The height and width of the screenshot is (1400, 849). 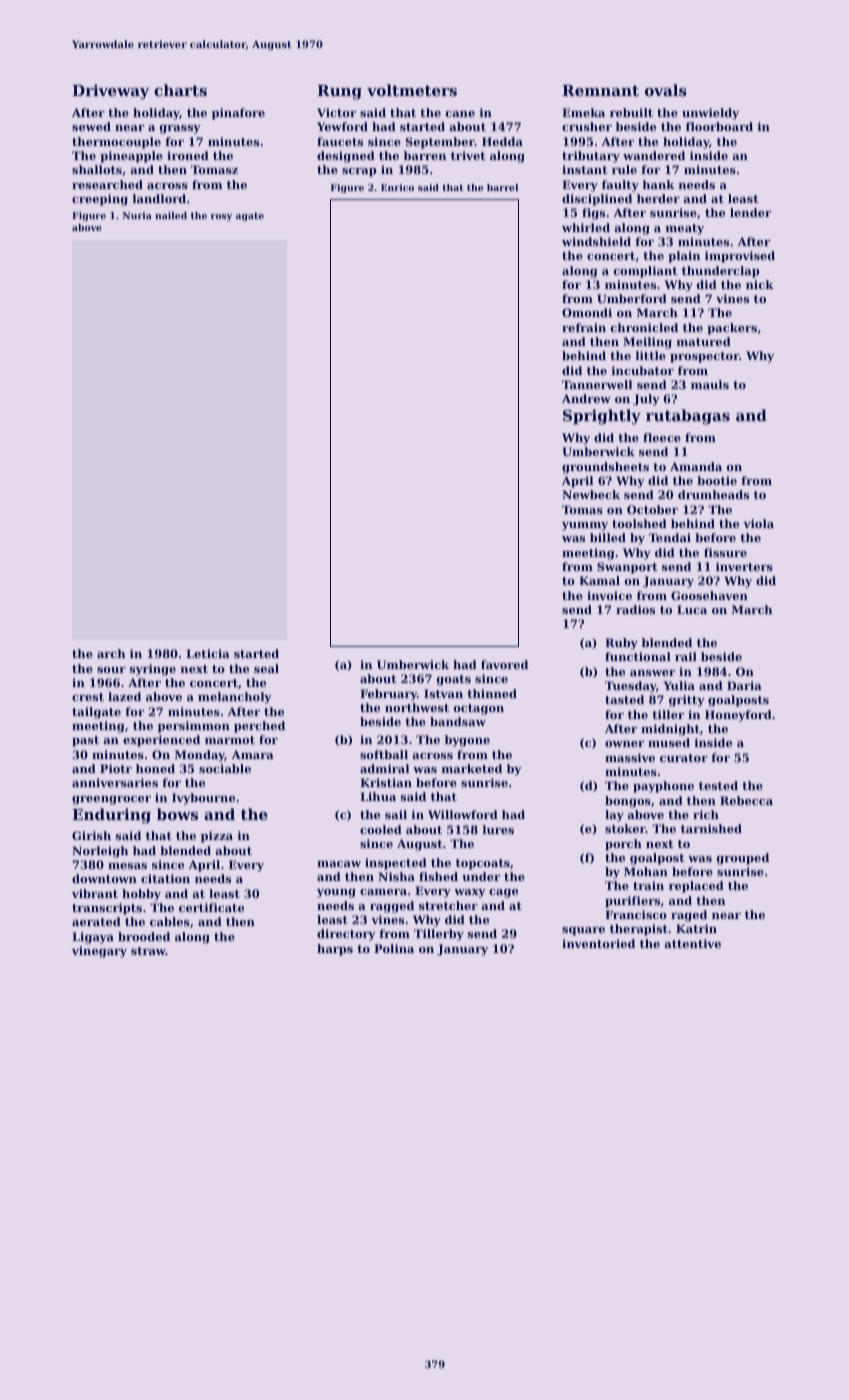 I want to click on pizza, so click(x=217, y=837).
